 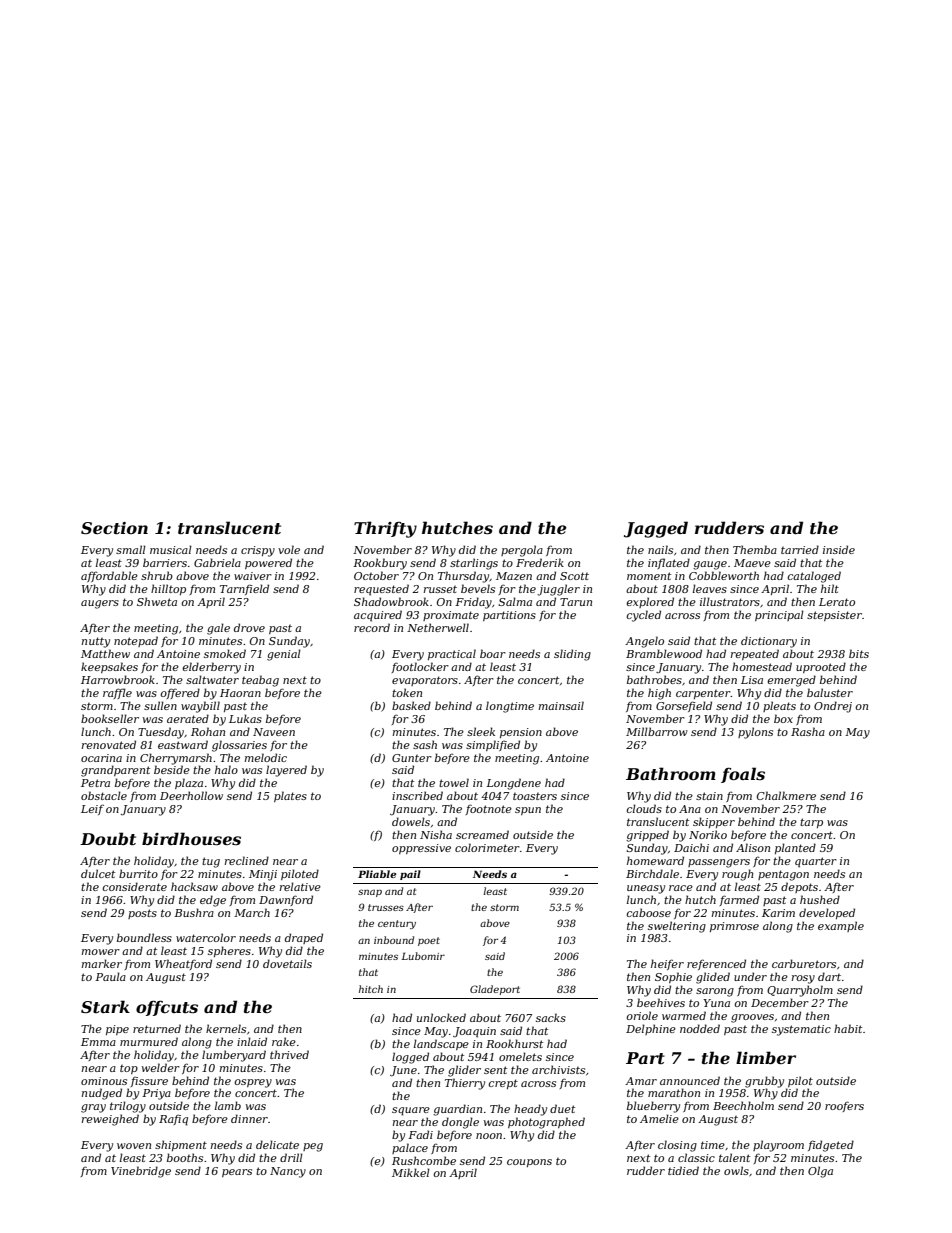 I want to click on illustrators, so click(x=730, y=601).
